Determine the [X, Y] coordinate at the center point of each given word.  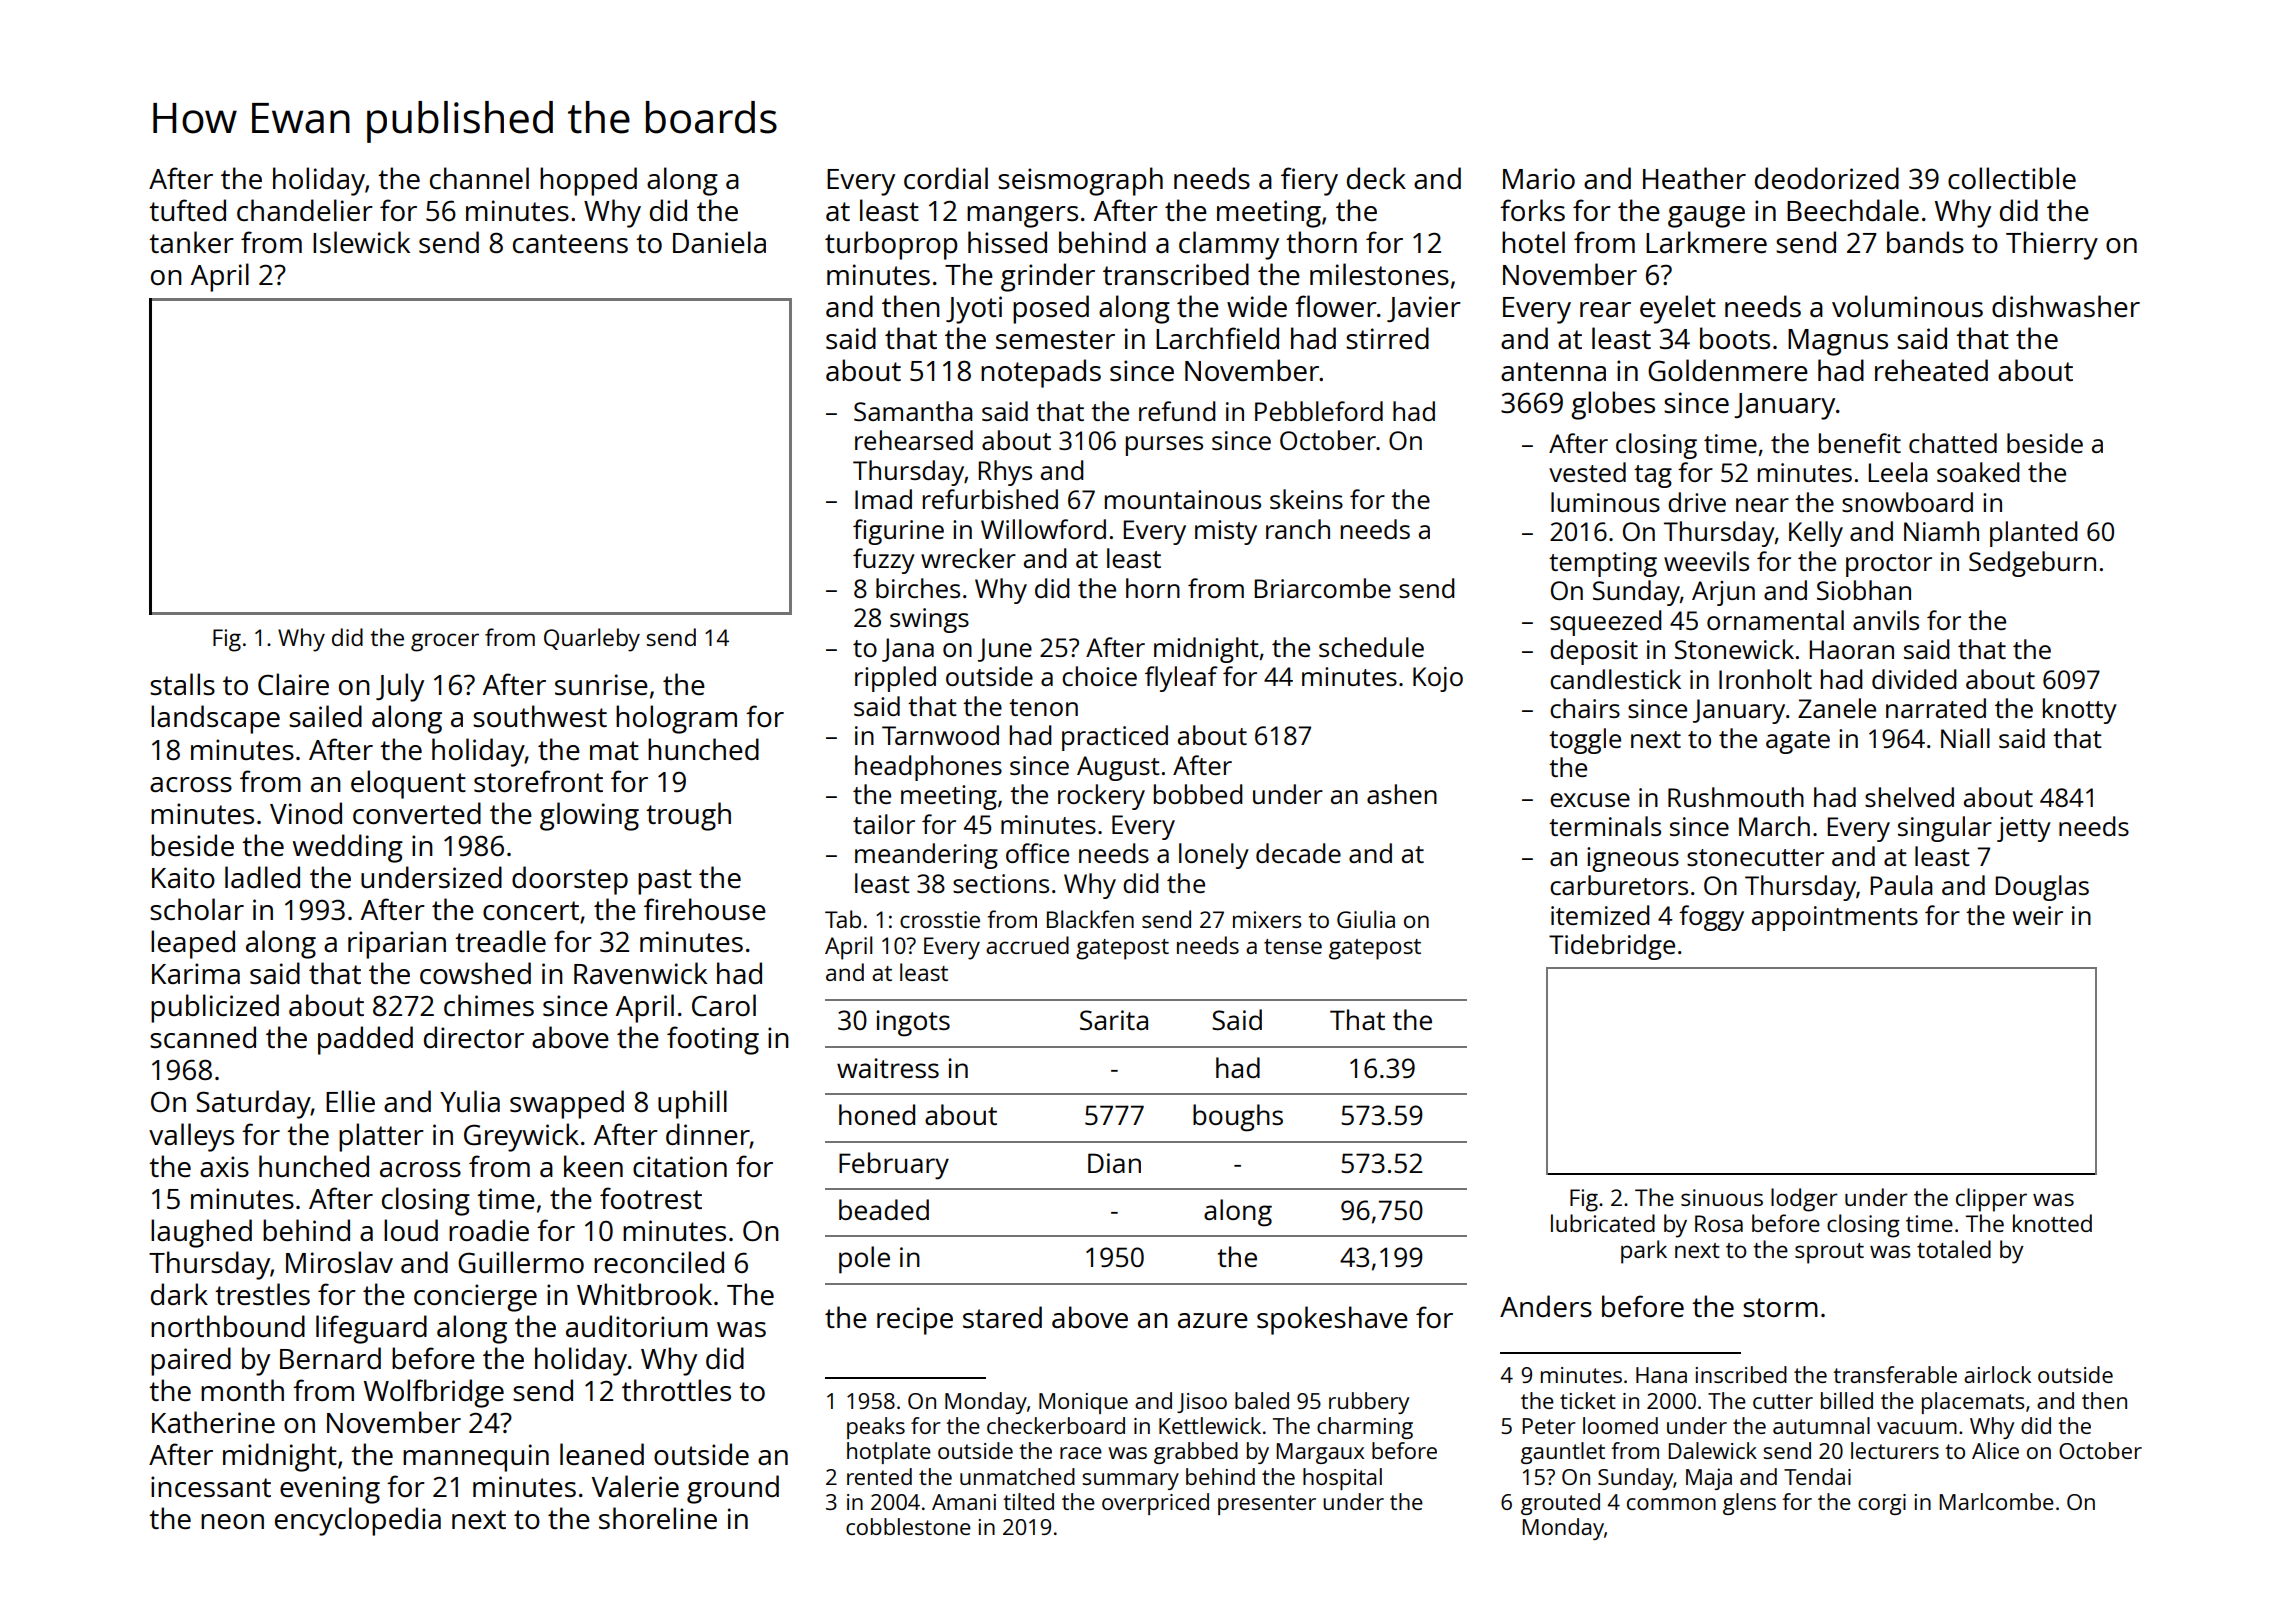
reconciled [659, 1262]
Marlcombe [1996, 1501]
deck [1376, 178]
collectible [2012, 178]
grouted [1560, 1504]
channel [479, 178]
